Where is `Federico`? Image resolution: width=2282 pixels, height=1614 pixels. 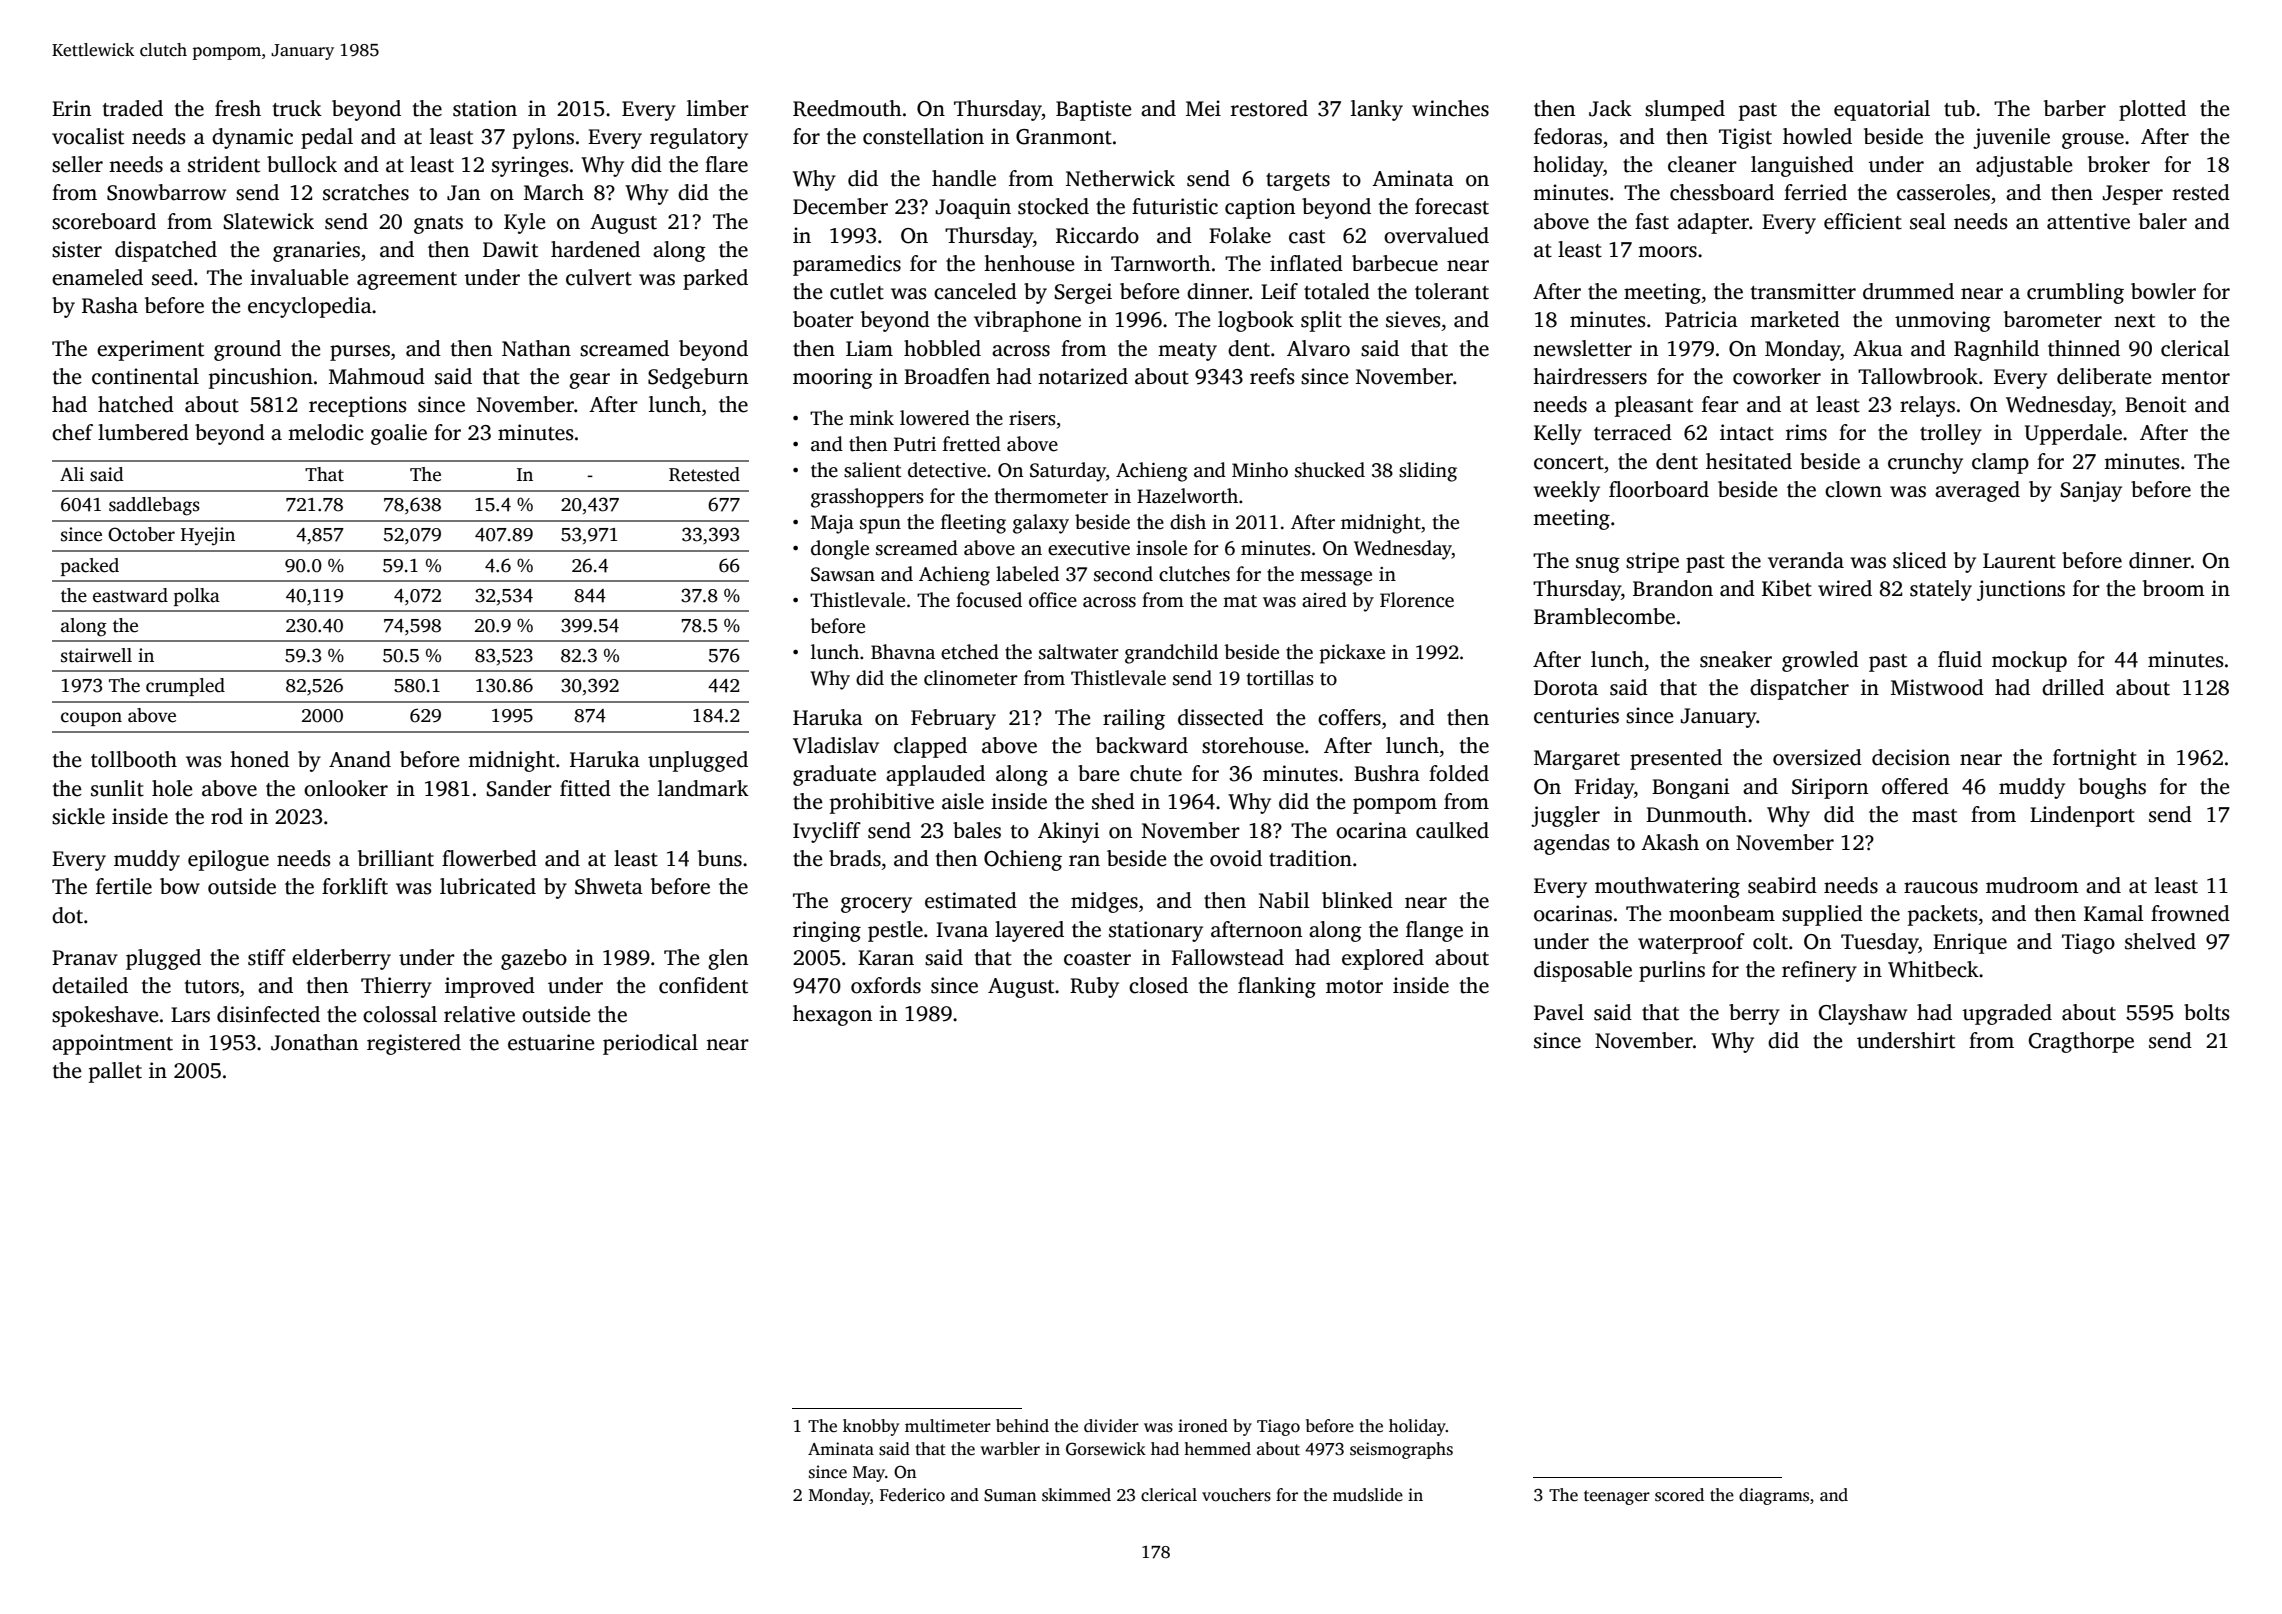 Federico is located at coordinates (912, 1495).
